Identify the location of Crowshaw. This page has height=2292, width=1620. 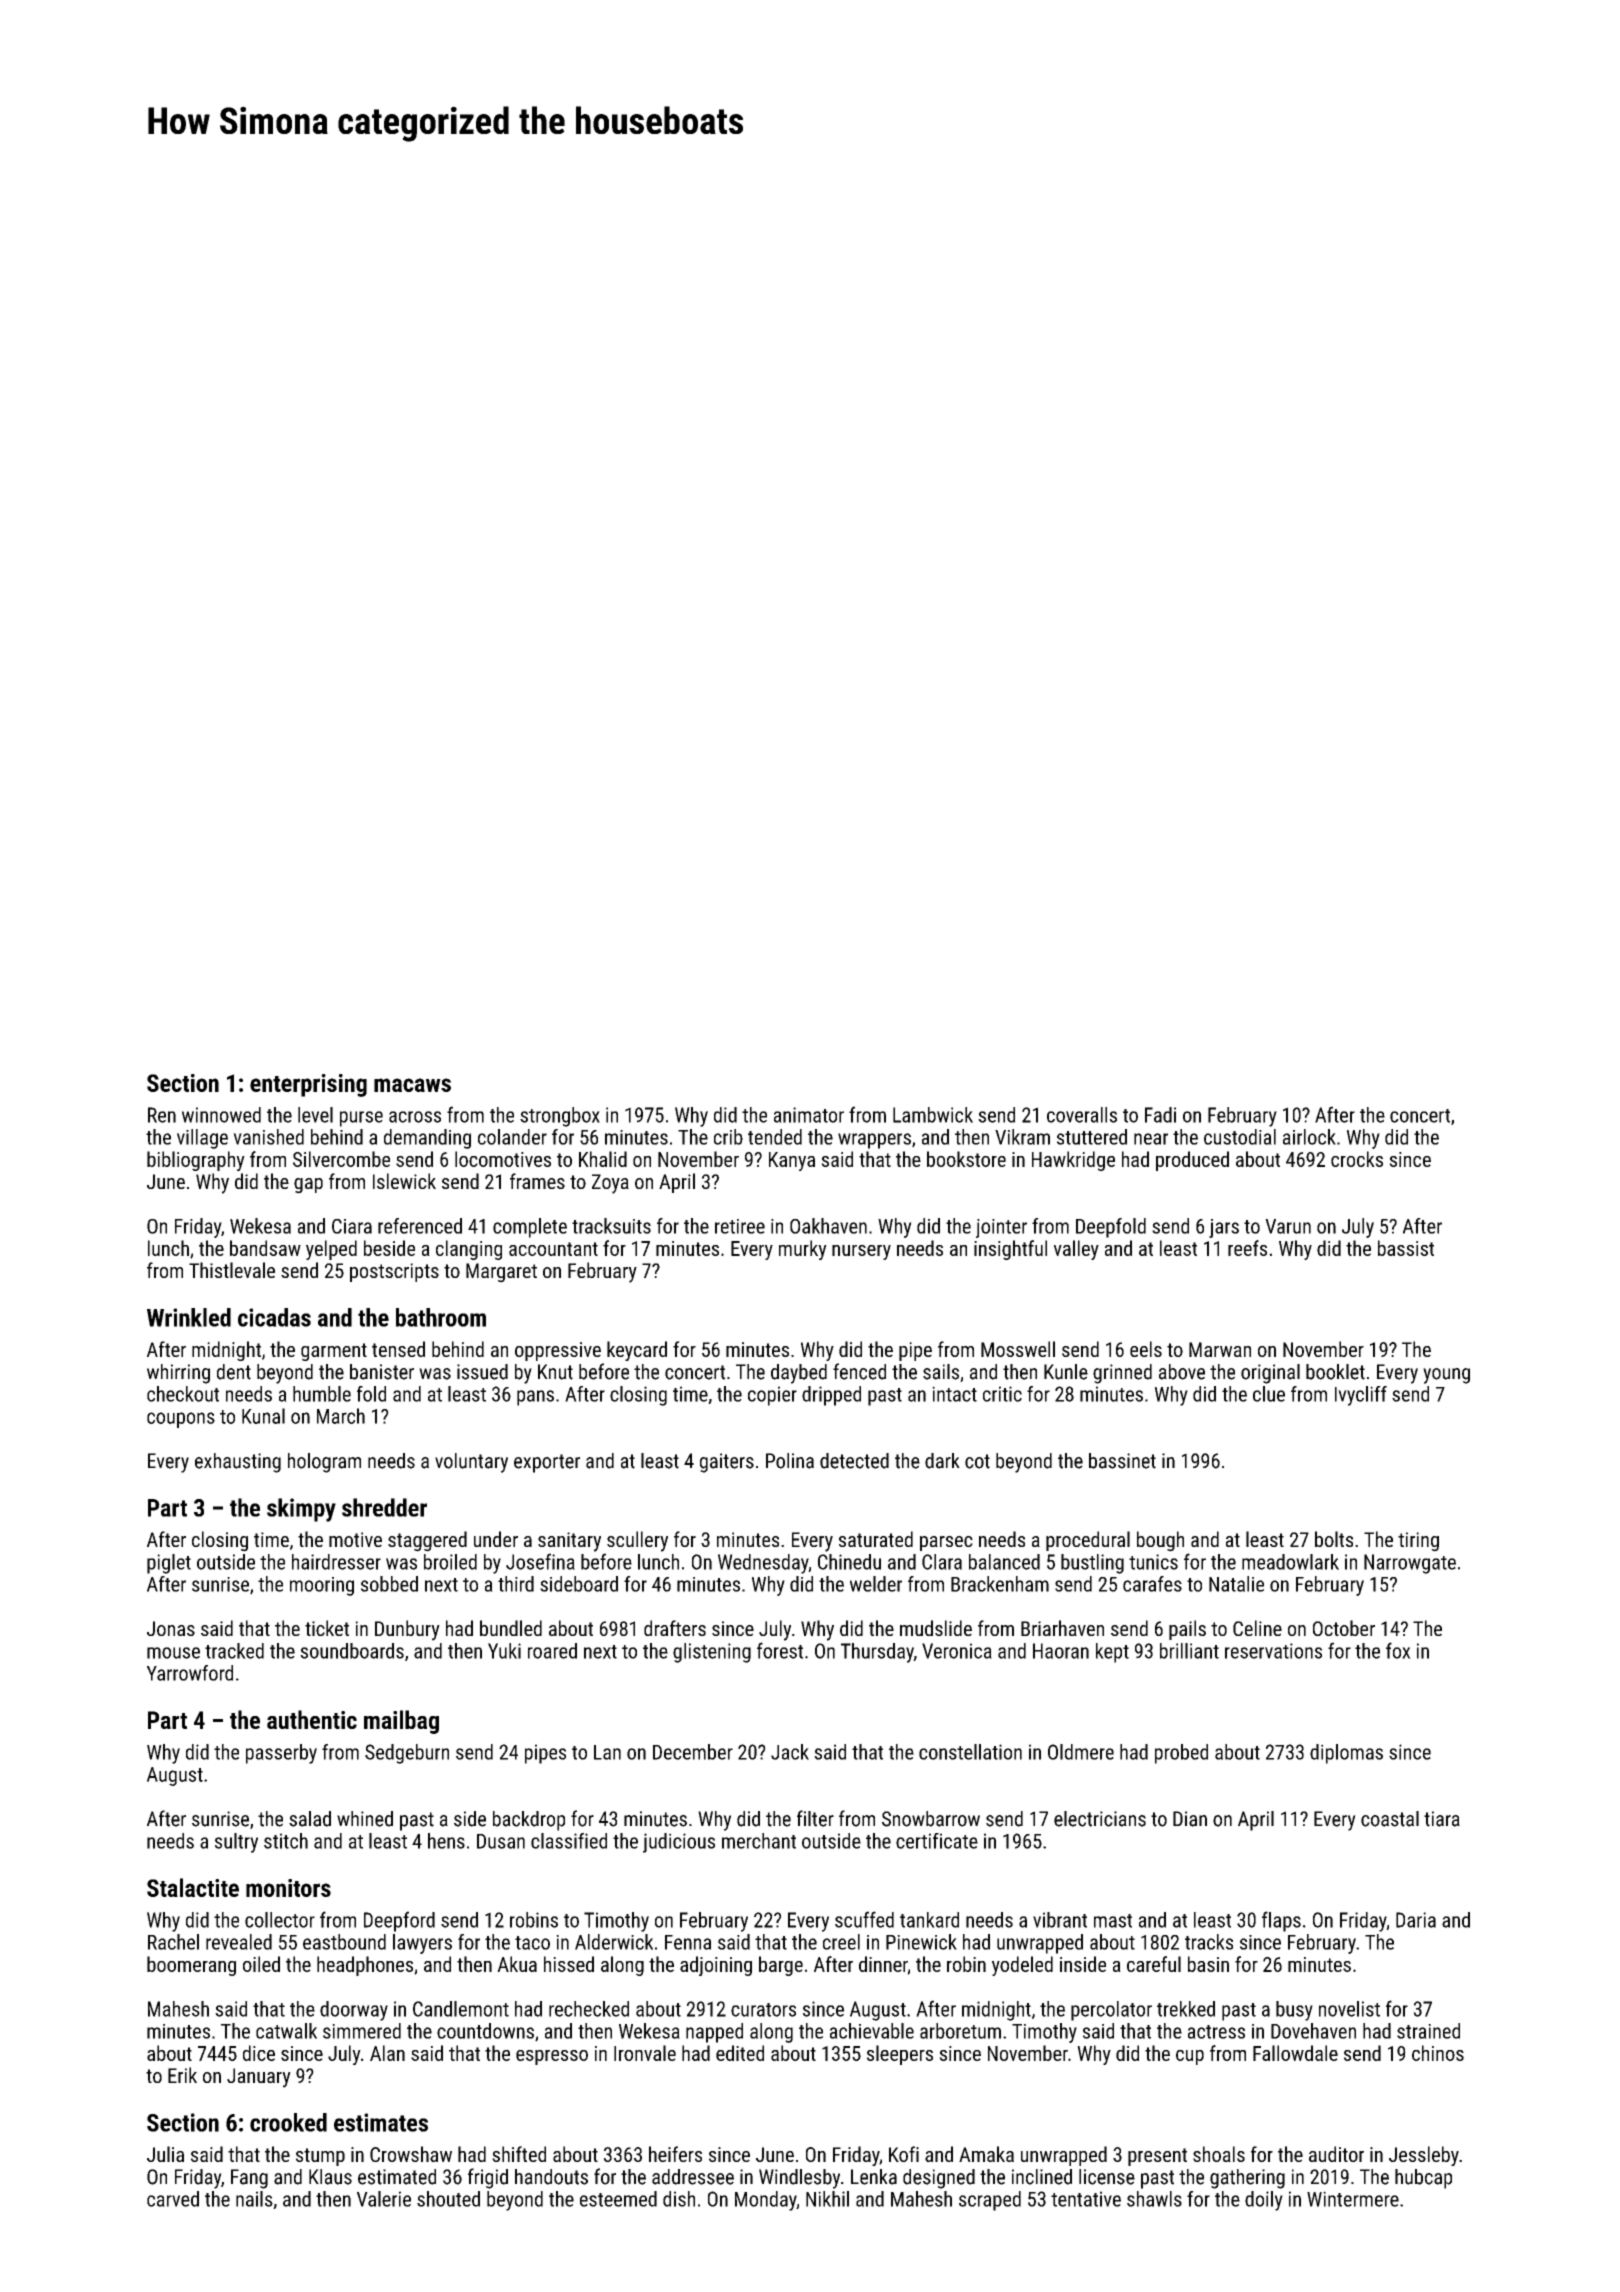
(411, 2154).
